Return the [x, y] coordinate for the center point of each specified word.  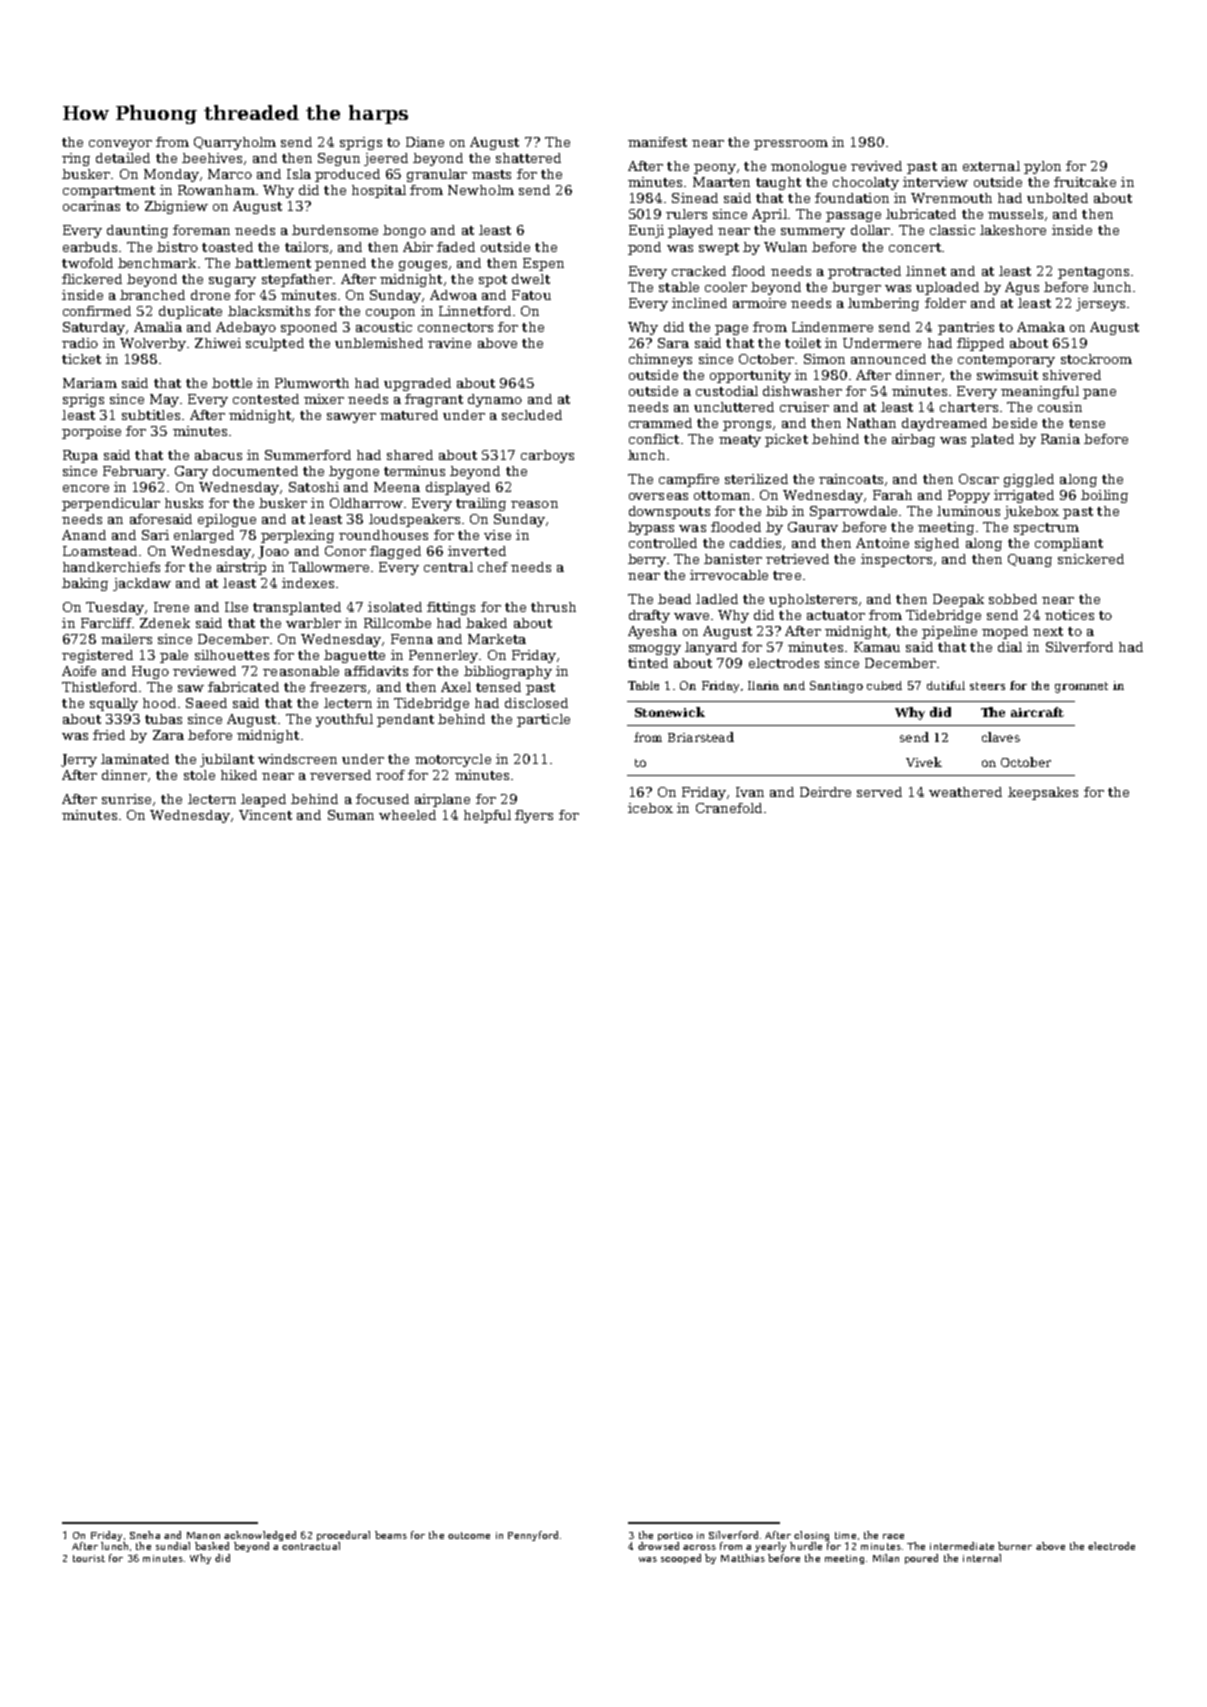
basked [212, 1546]
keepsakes [1043, 793]
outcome [469, 1535]
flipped [980, 344]
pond [644, 248]
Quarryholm [235, 143]
